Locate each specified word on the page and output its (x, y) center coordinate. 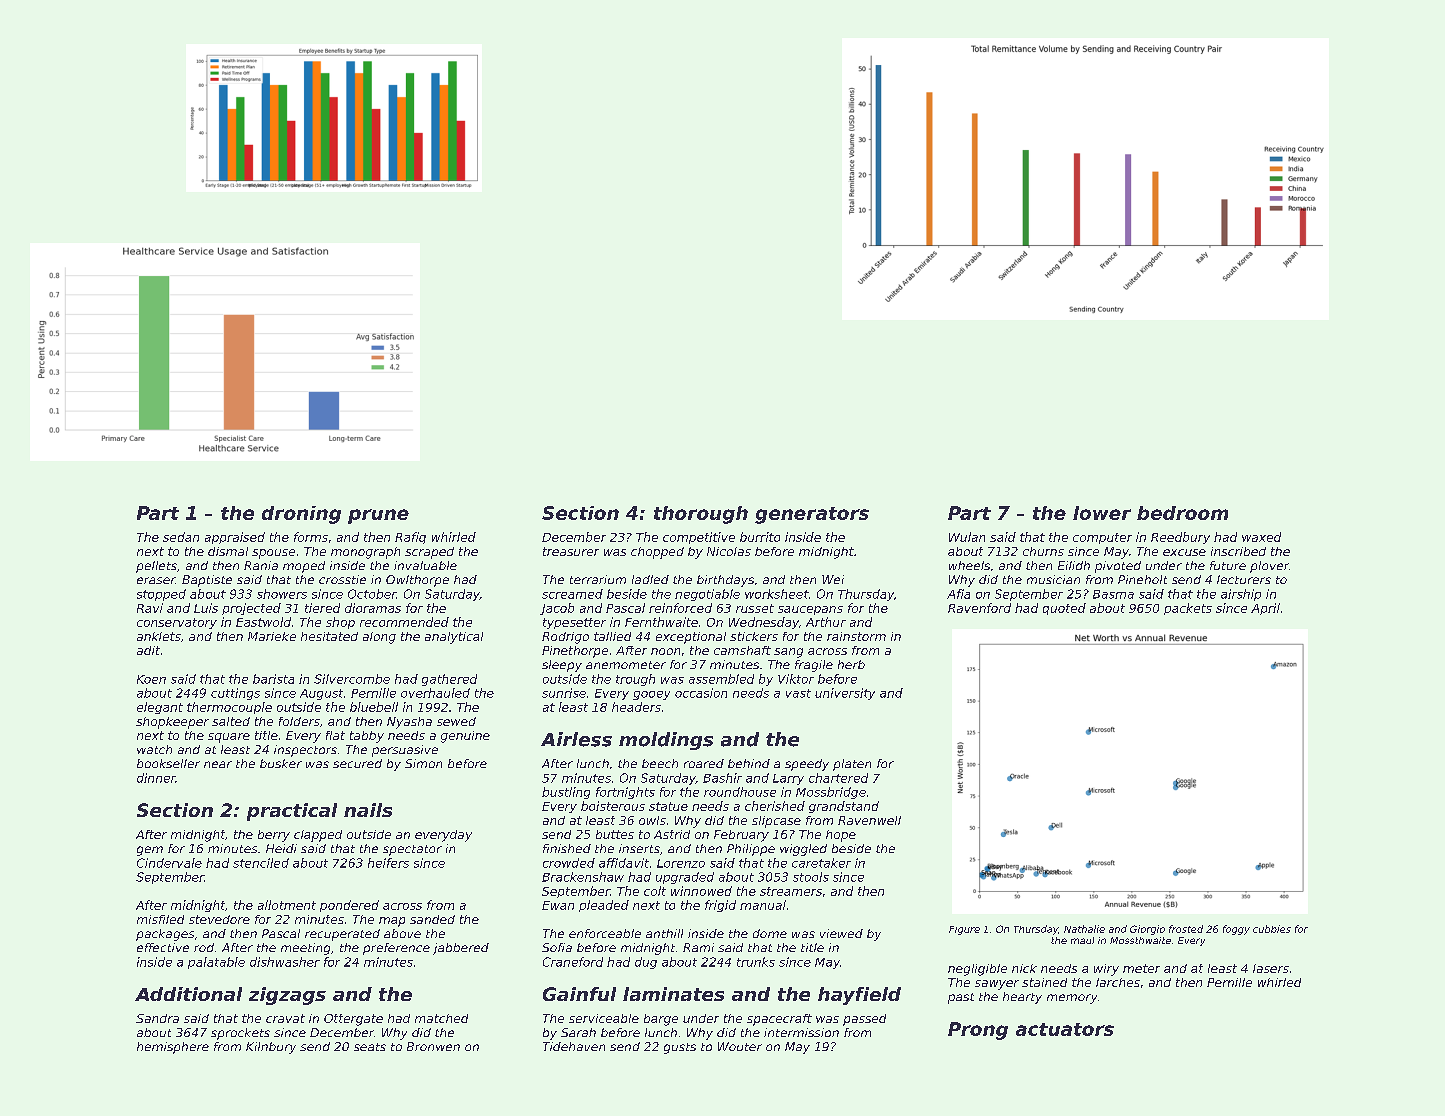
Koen (151, 679)
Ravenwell (869, 820)
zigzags (287, 996)
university (845, 694)
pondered (349, 906)
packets (1188, 609)
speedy (807, 765)
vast (798, 693)
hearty (1022, 998)
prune (378, 516)
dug (646, 963)
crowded (569, 863)
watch (154, 749)
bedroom (1182, 513)
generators (812, 515)
